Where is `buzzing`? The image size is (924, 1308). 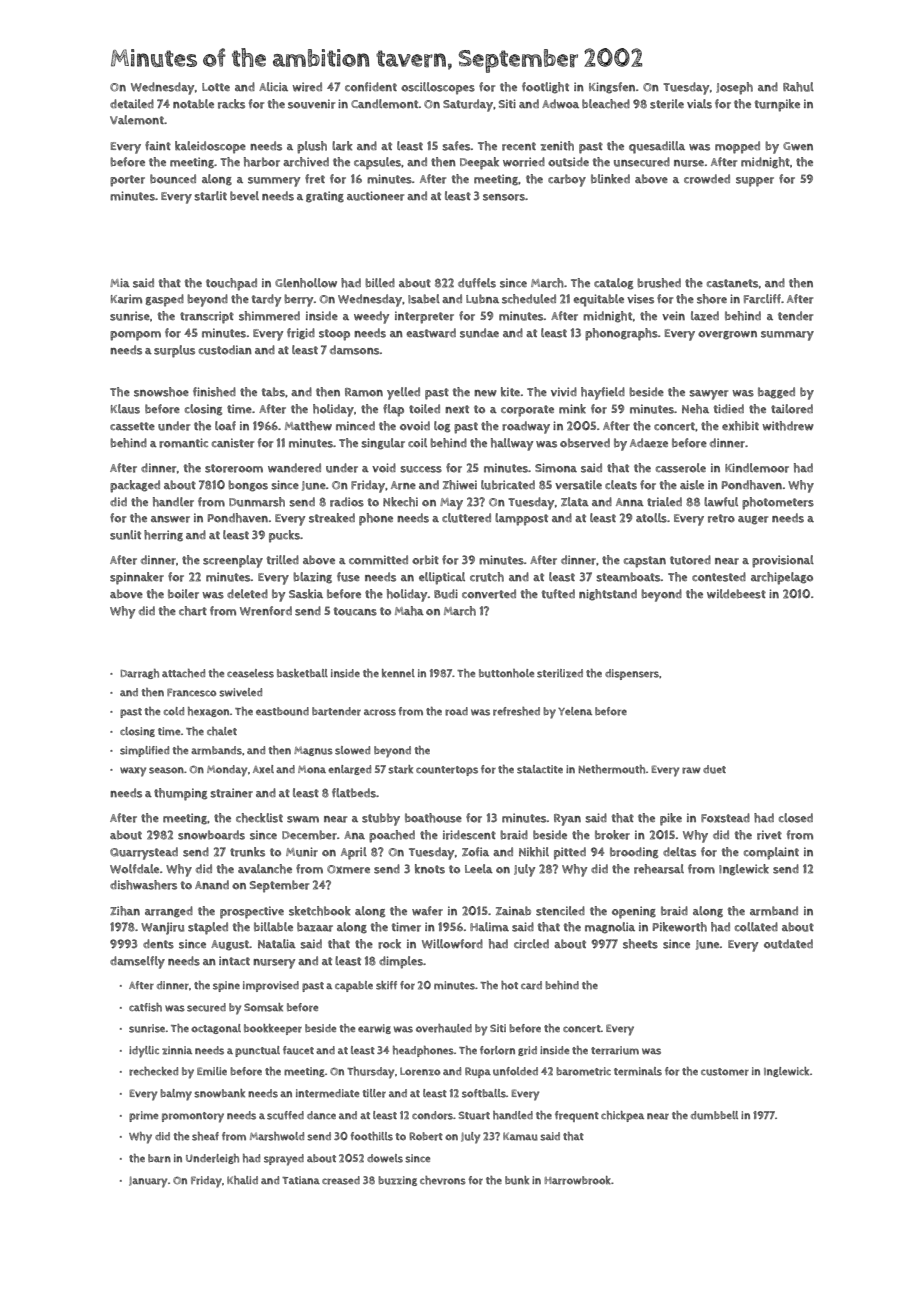
buzzing is located at coordinates (397, 1181).
